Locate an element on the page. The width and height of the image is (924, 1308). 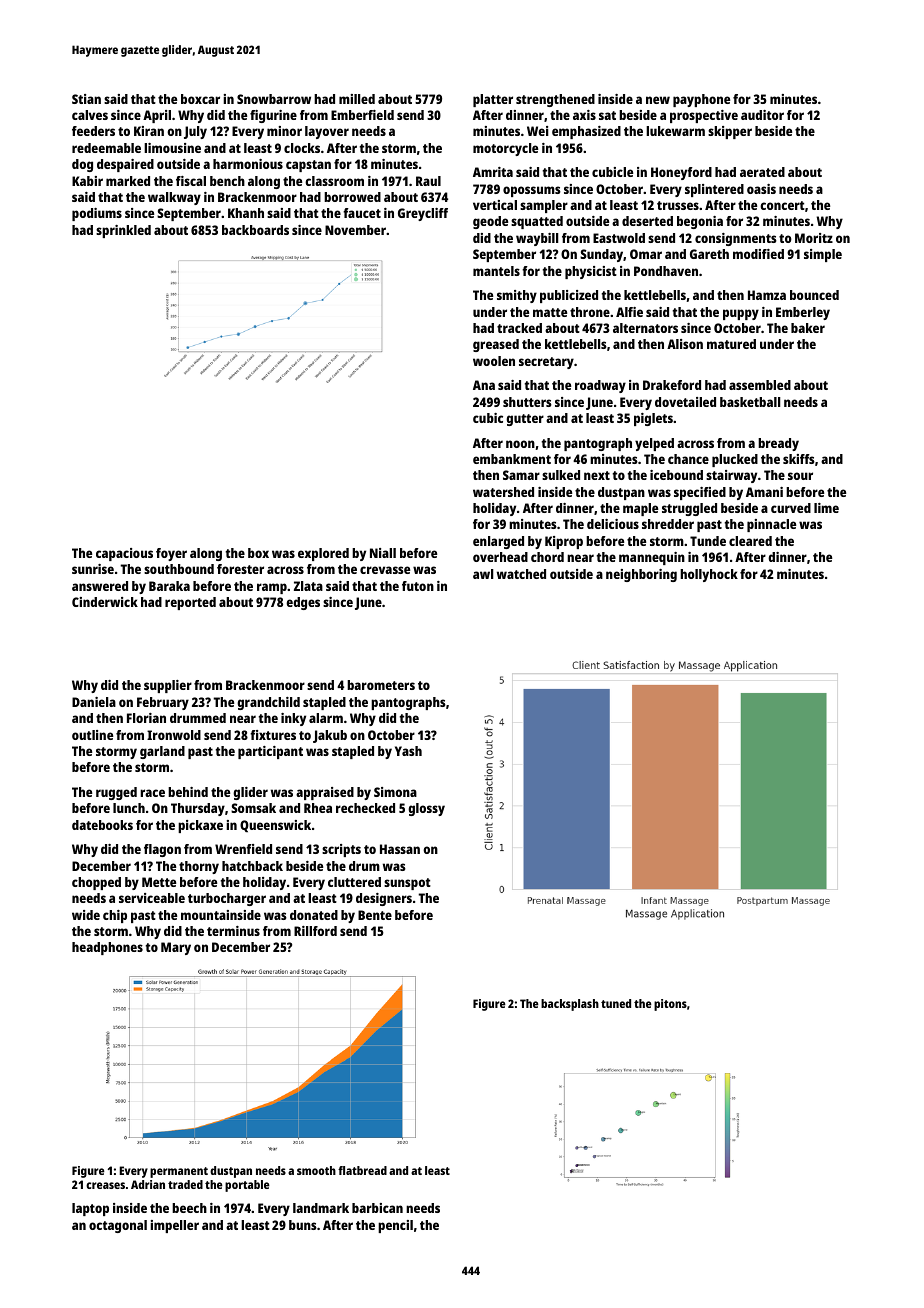
Mary is located at coordinates (176, 948).
